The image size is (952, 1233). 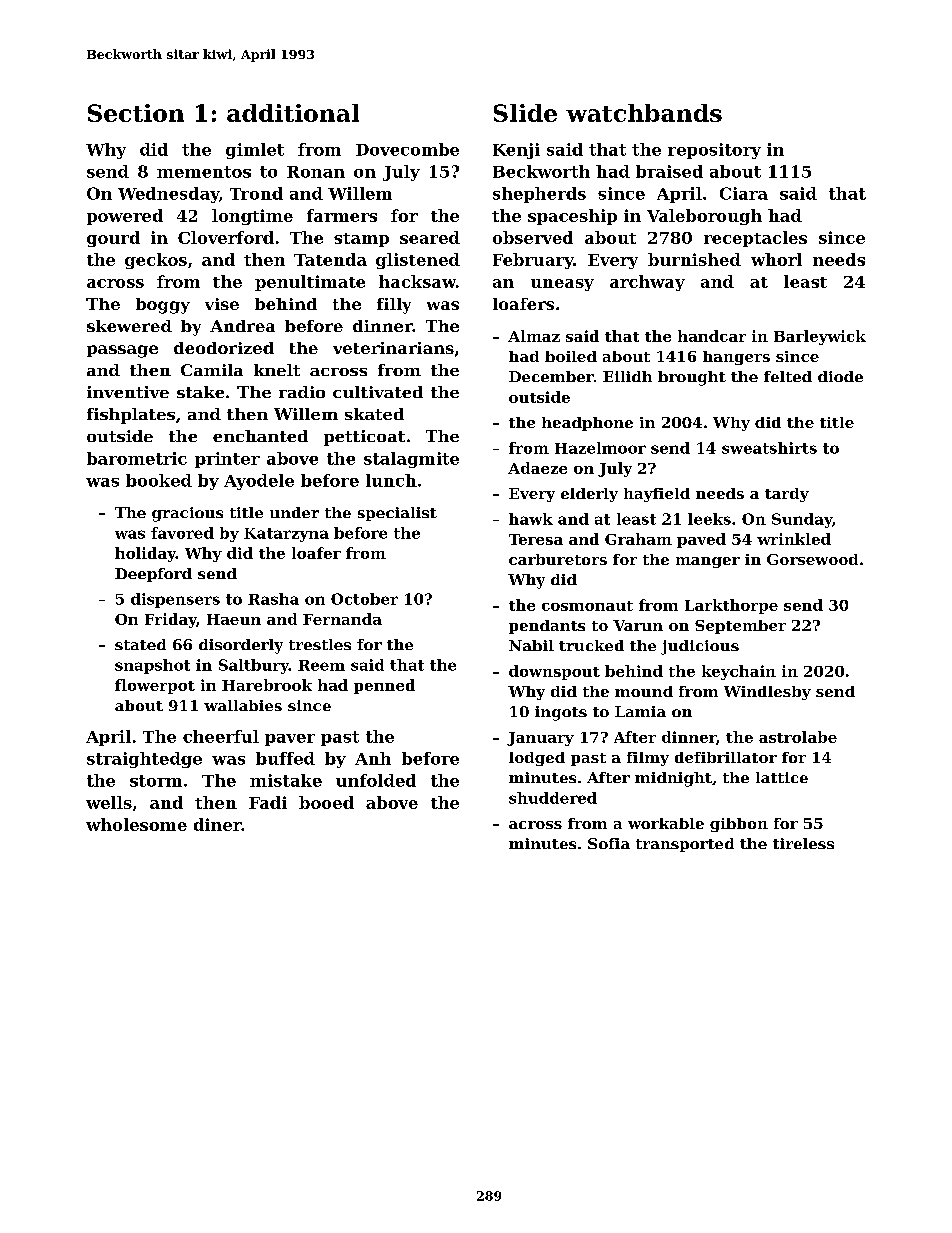 What do you see at coordinates (609, 843) in the document?
I see `Sofia` at bounding box center [609, 843].
